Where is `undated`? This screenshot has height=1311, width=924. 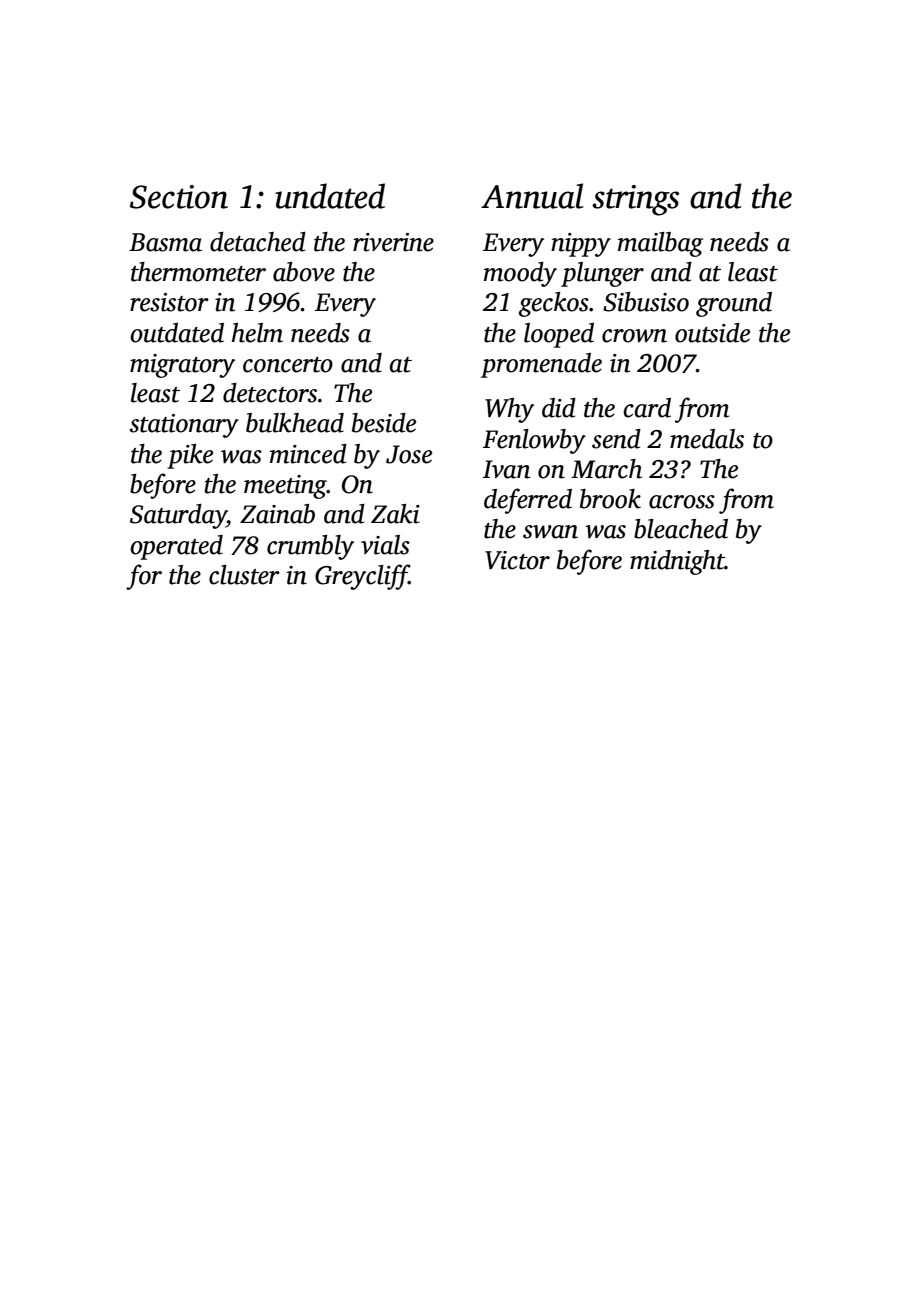
undated is located at coordinates (330, 196).
